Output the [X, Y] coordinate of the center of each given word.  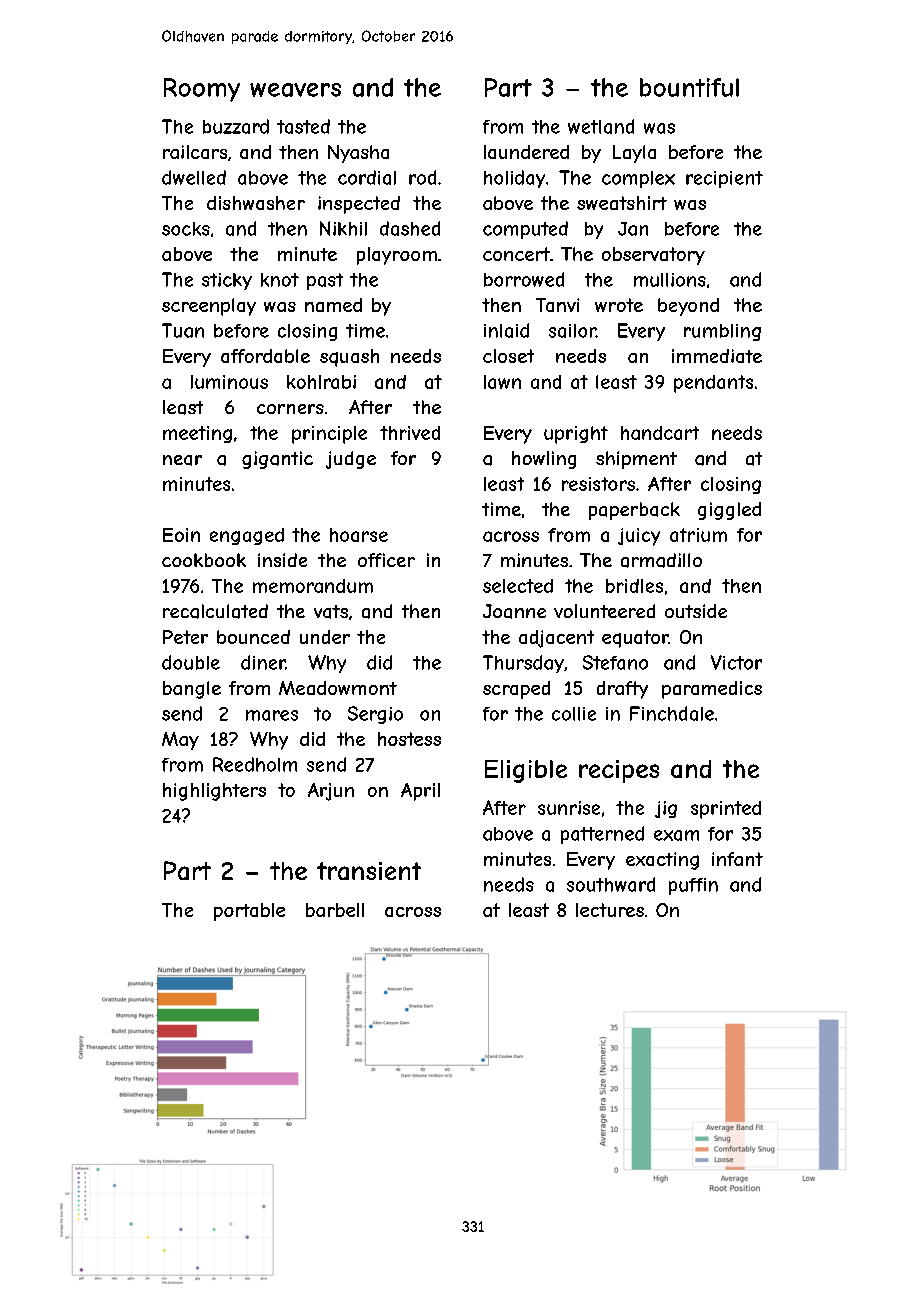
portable [249, 912]
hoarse [359, 535]
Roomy [202, 90]
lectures [610, 910]
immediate [717, 356]
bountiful [689, 87]
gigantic [277, 460]
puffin [693, 886]
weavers [295, 90]
